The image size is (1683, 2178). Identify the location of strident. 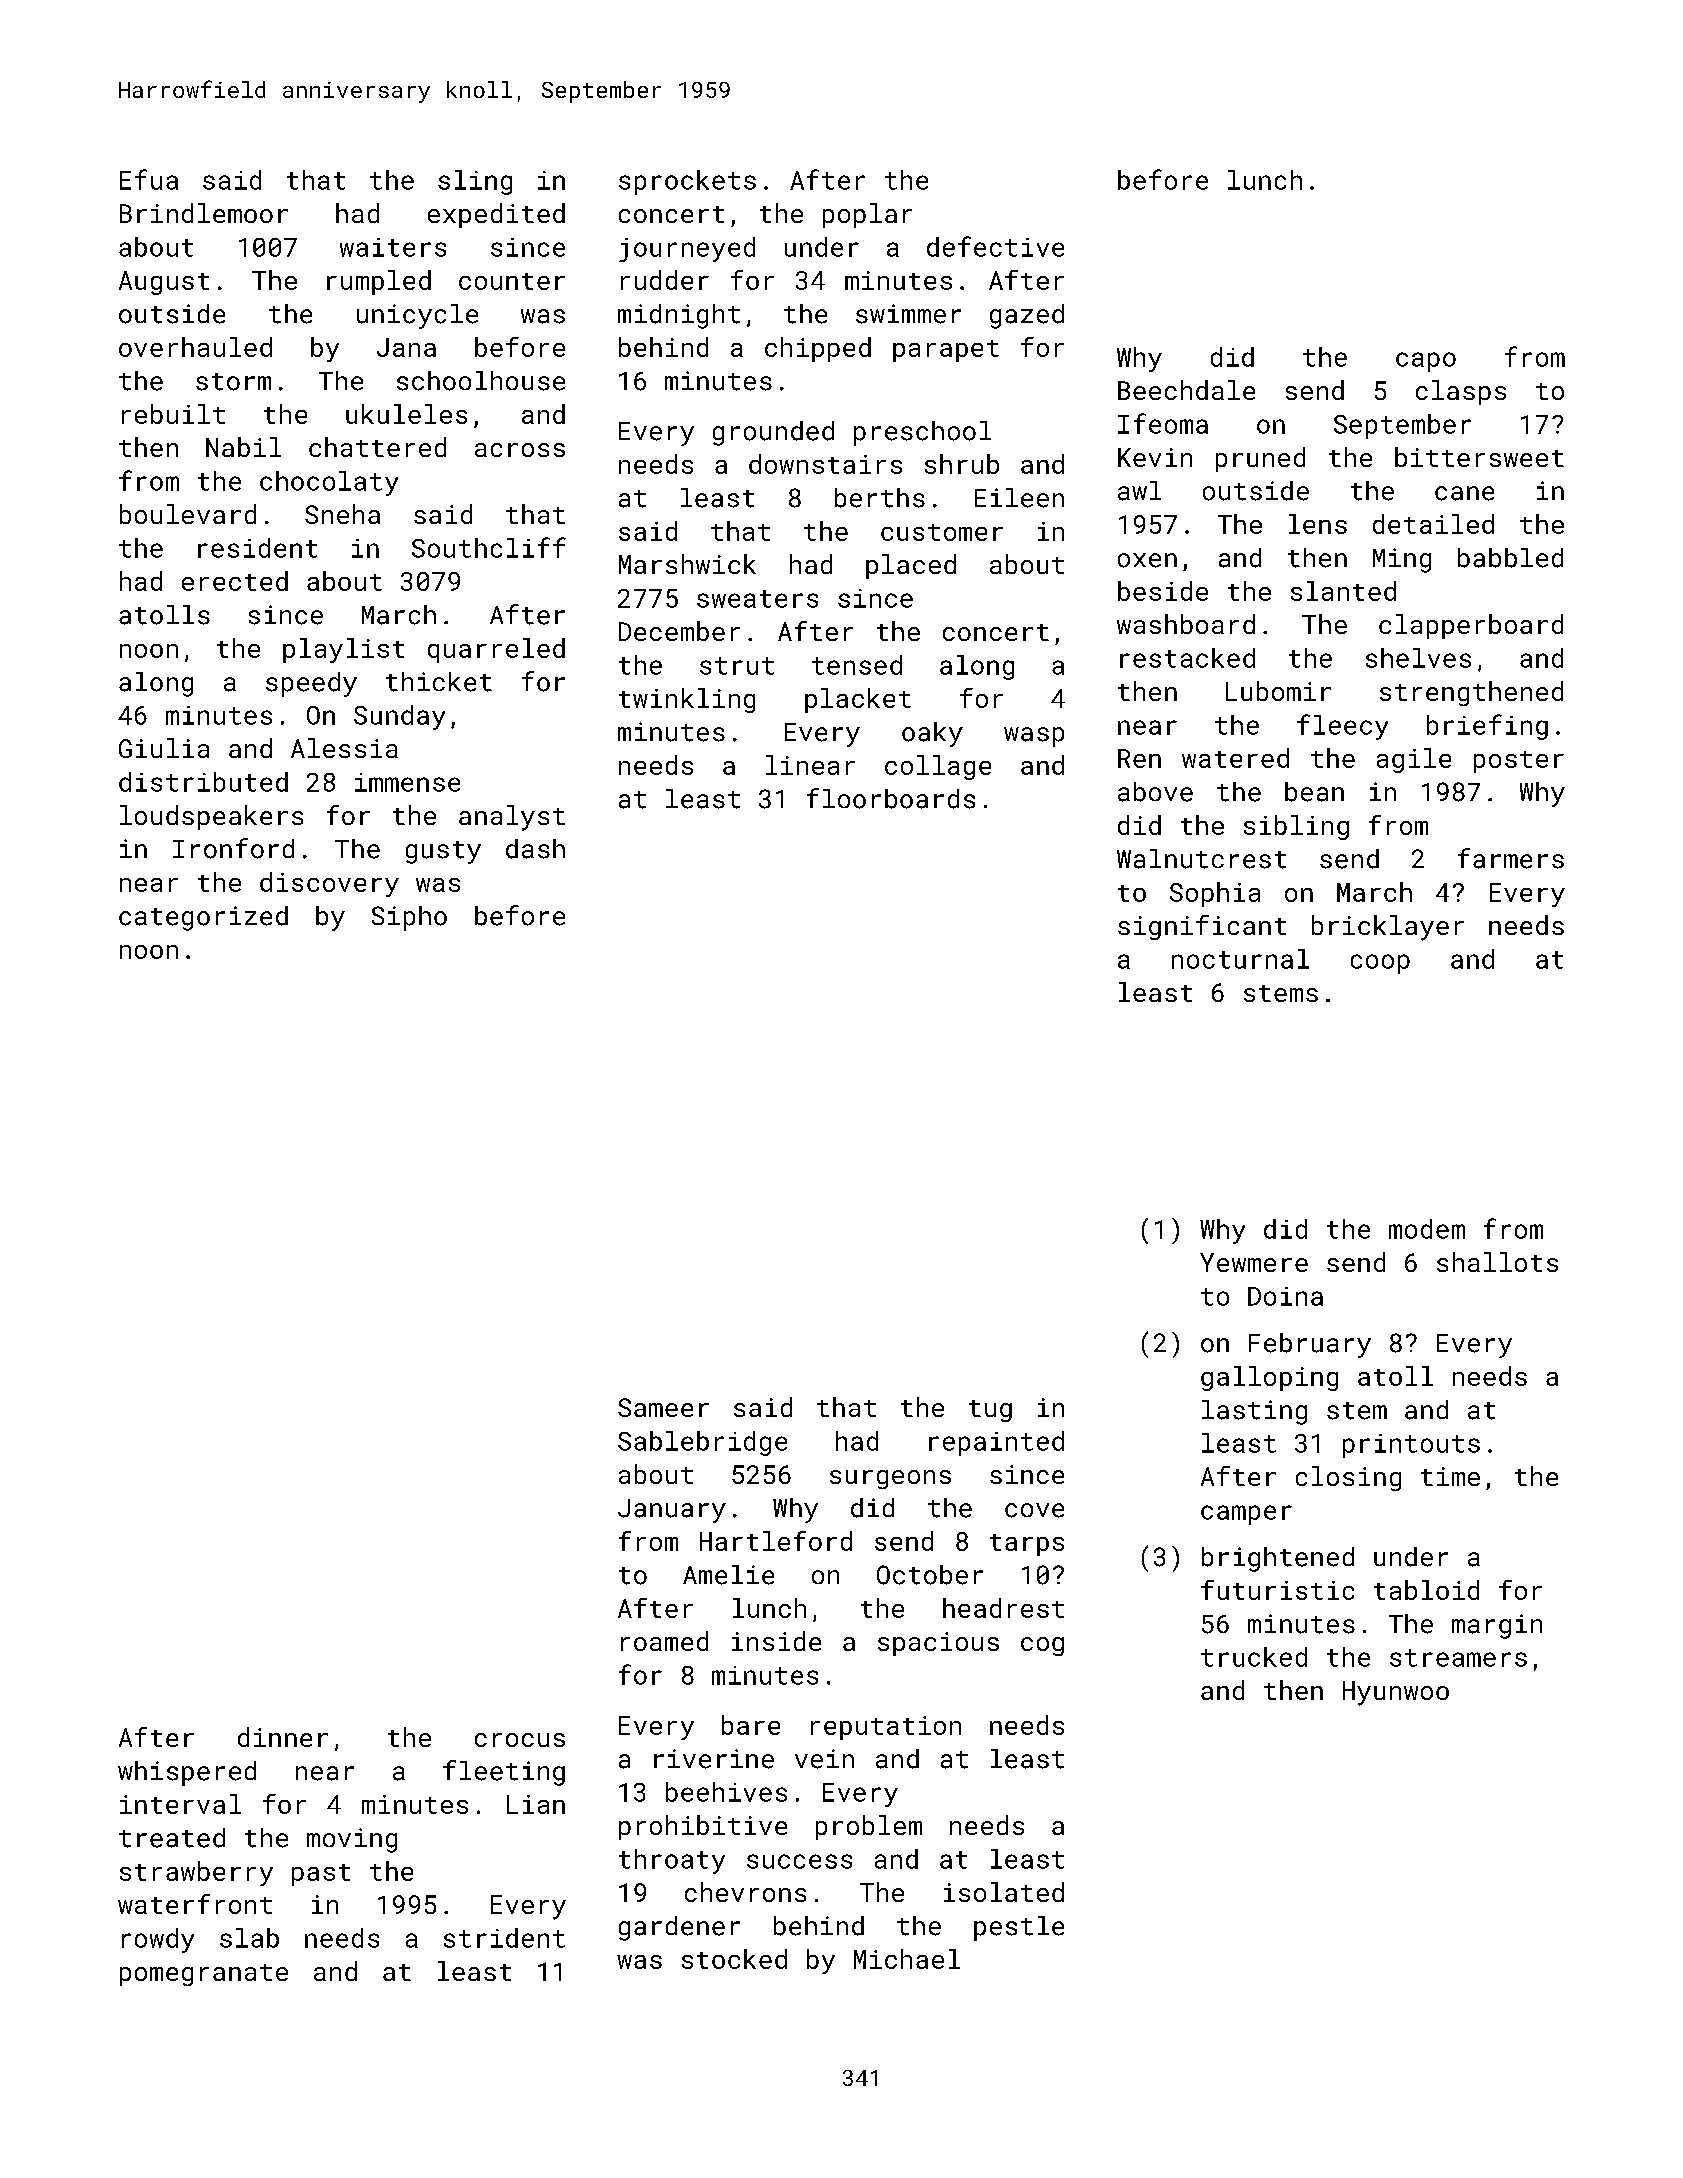
(504, 1938).
